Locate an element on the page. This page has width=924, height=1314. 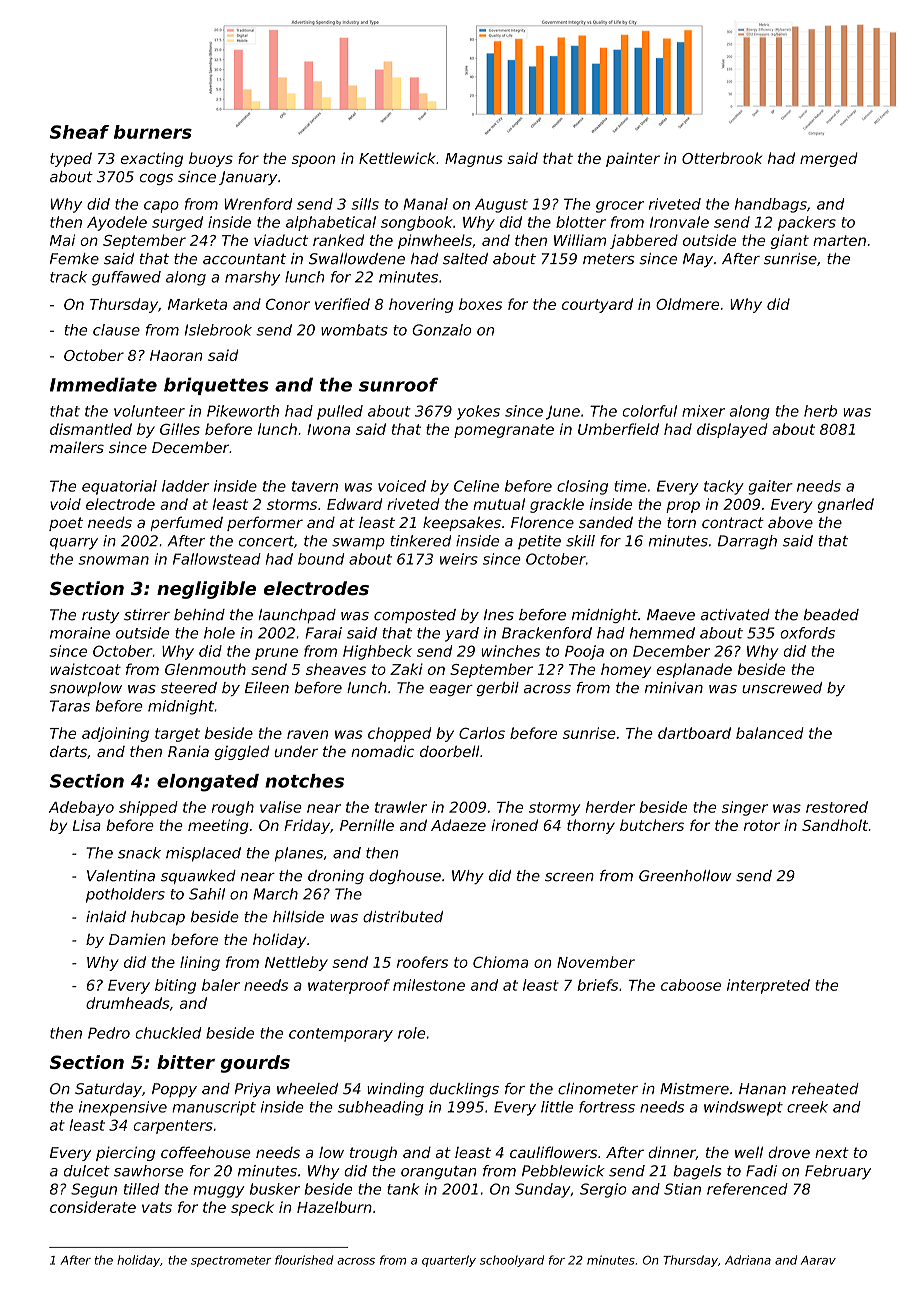
dartboard is located at coordinates (694, 733).
